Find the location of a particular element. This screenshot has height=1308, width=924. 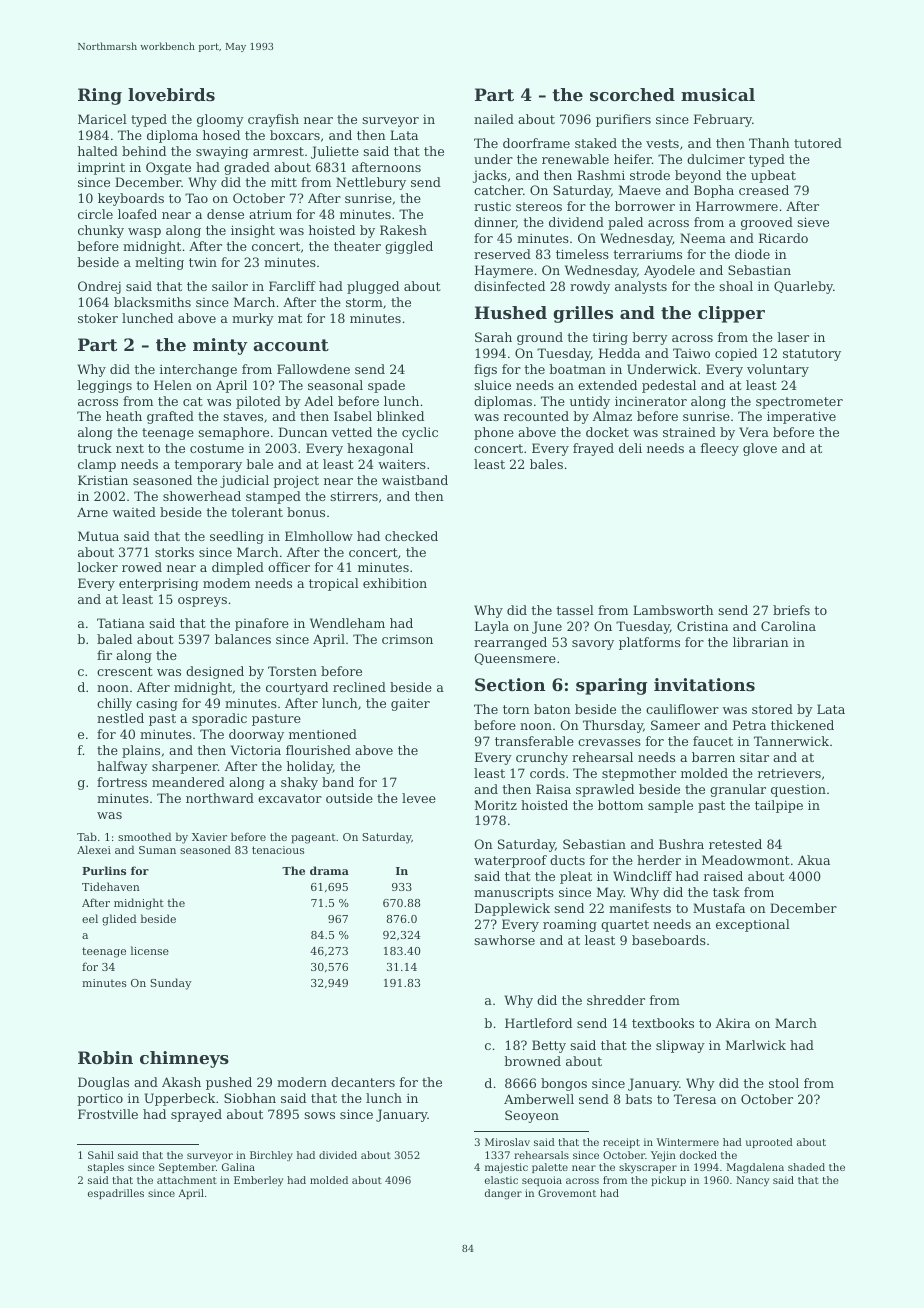

Sarah is located at coordinates (493, 337).
